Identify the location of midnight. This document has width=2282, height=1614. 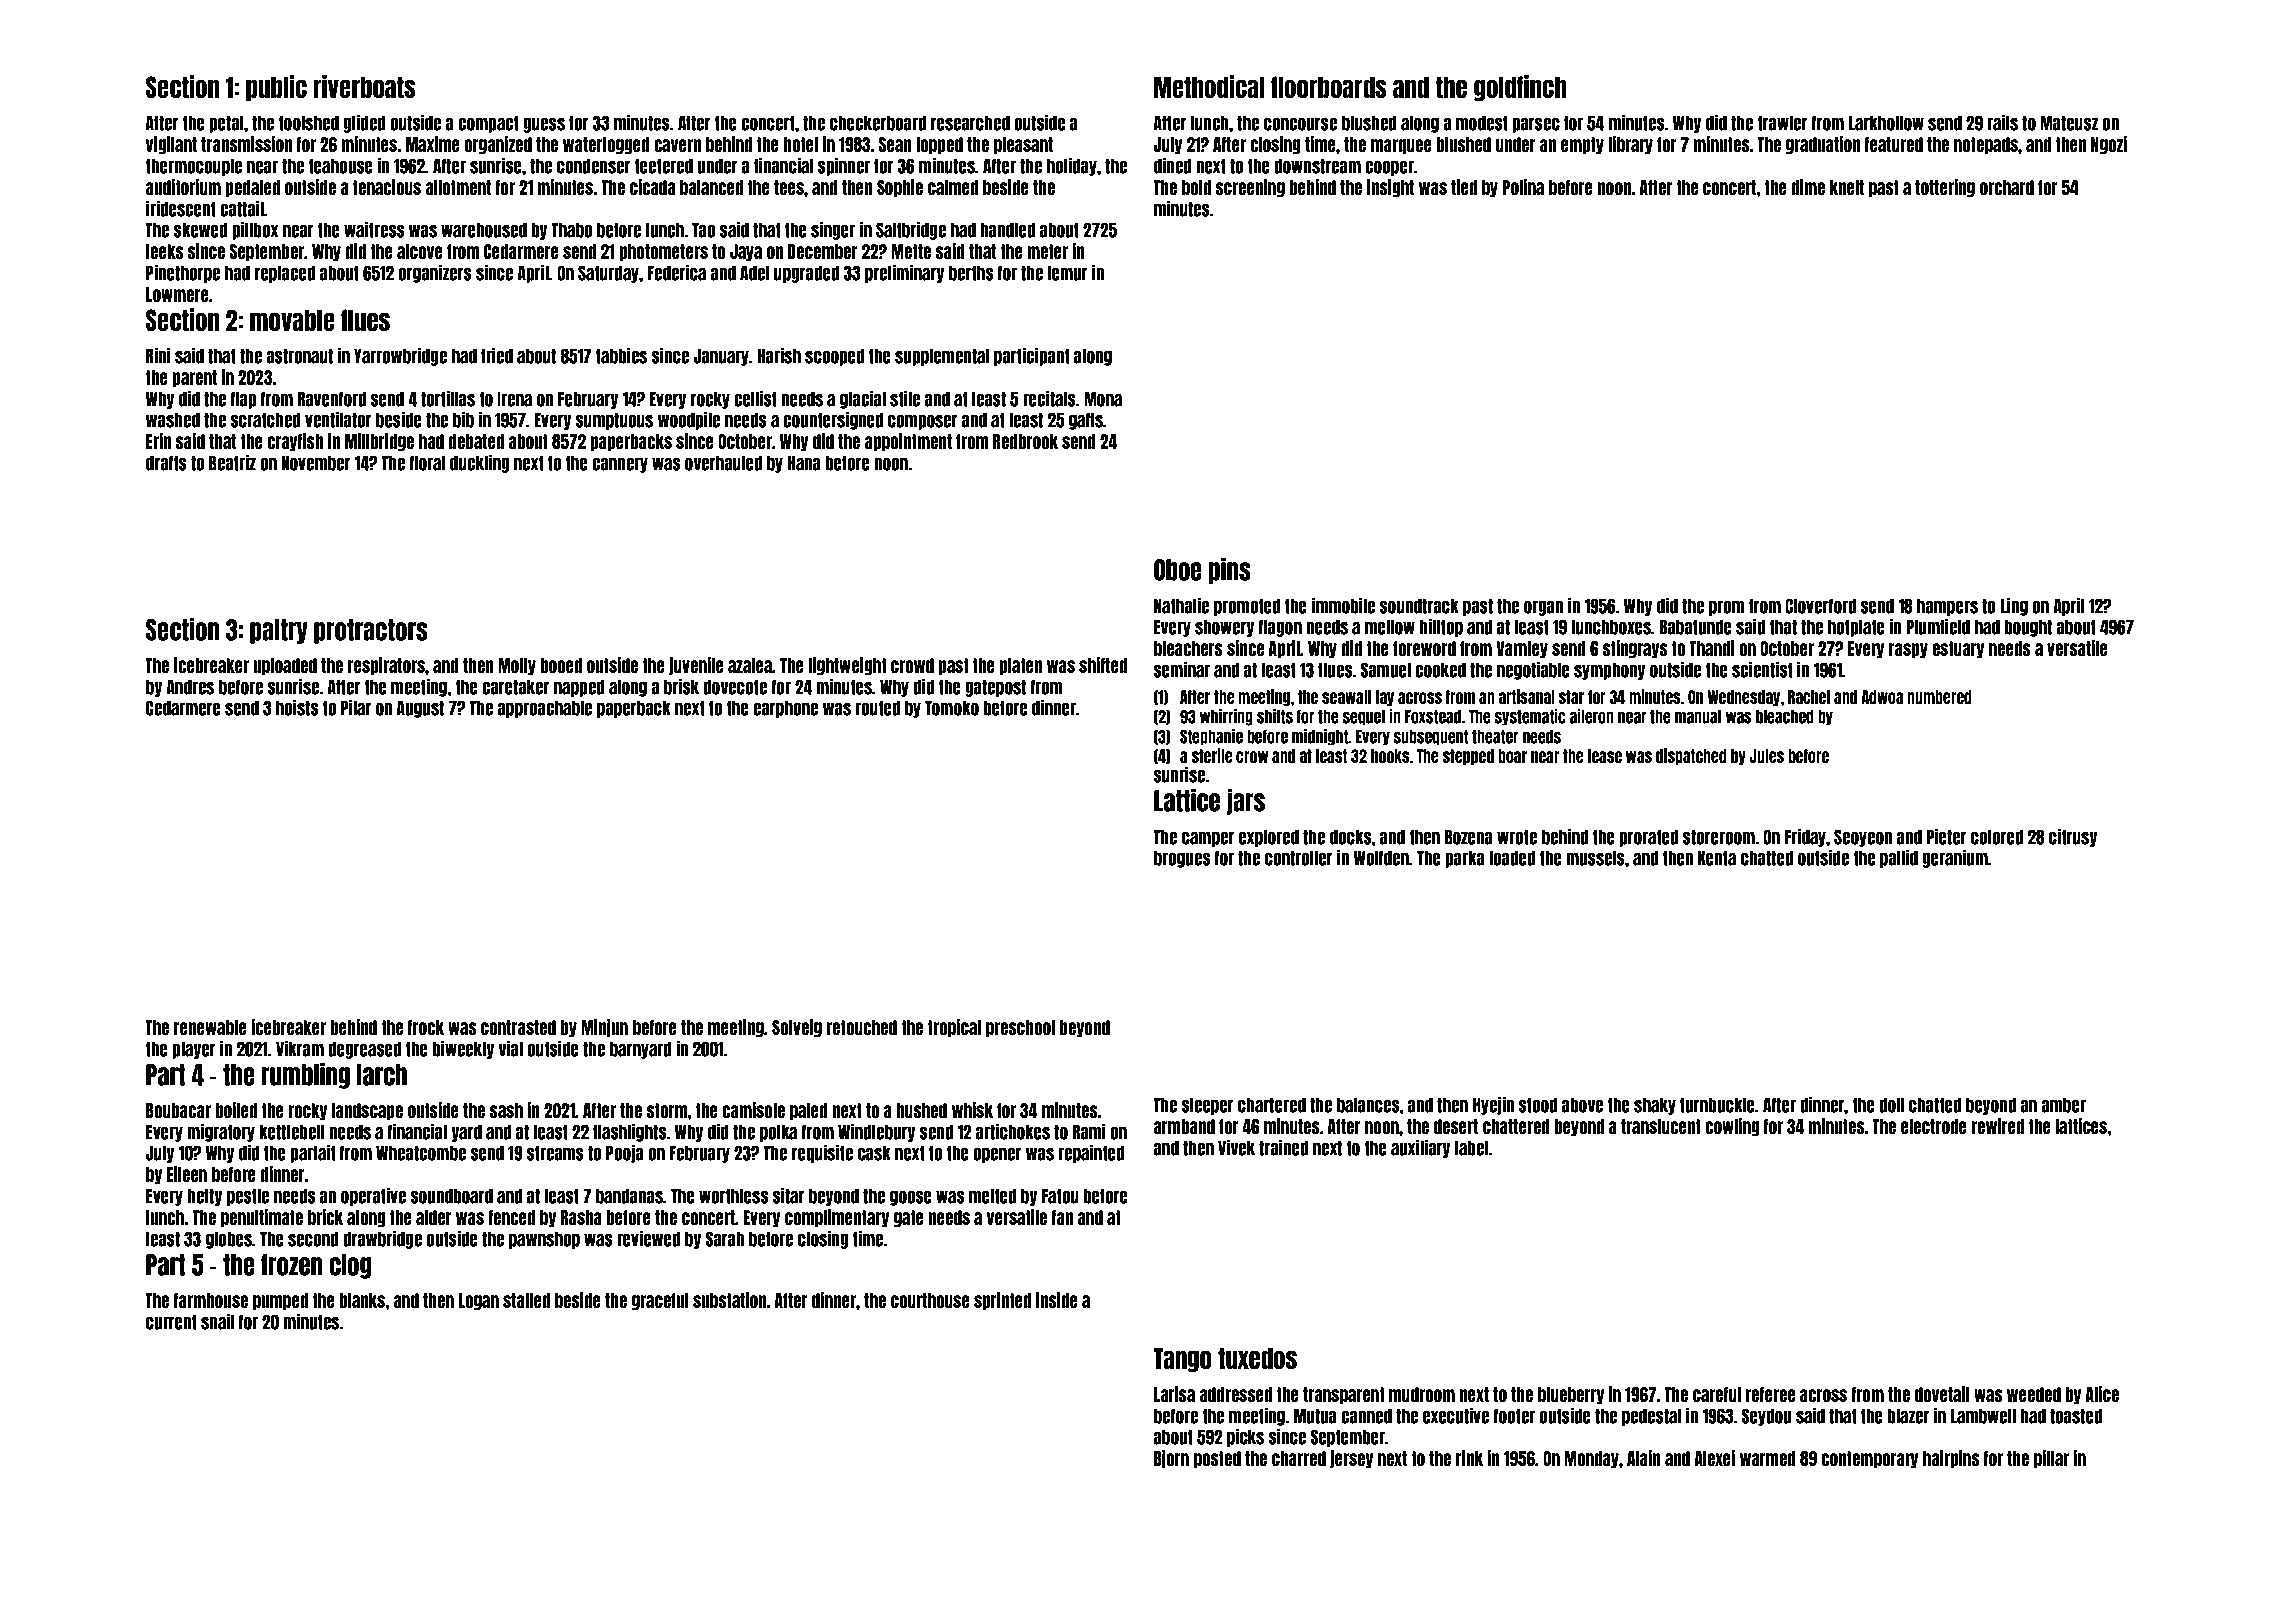
(1320, 737).
